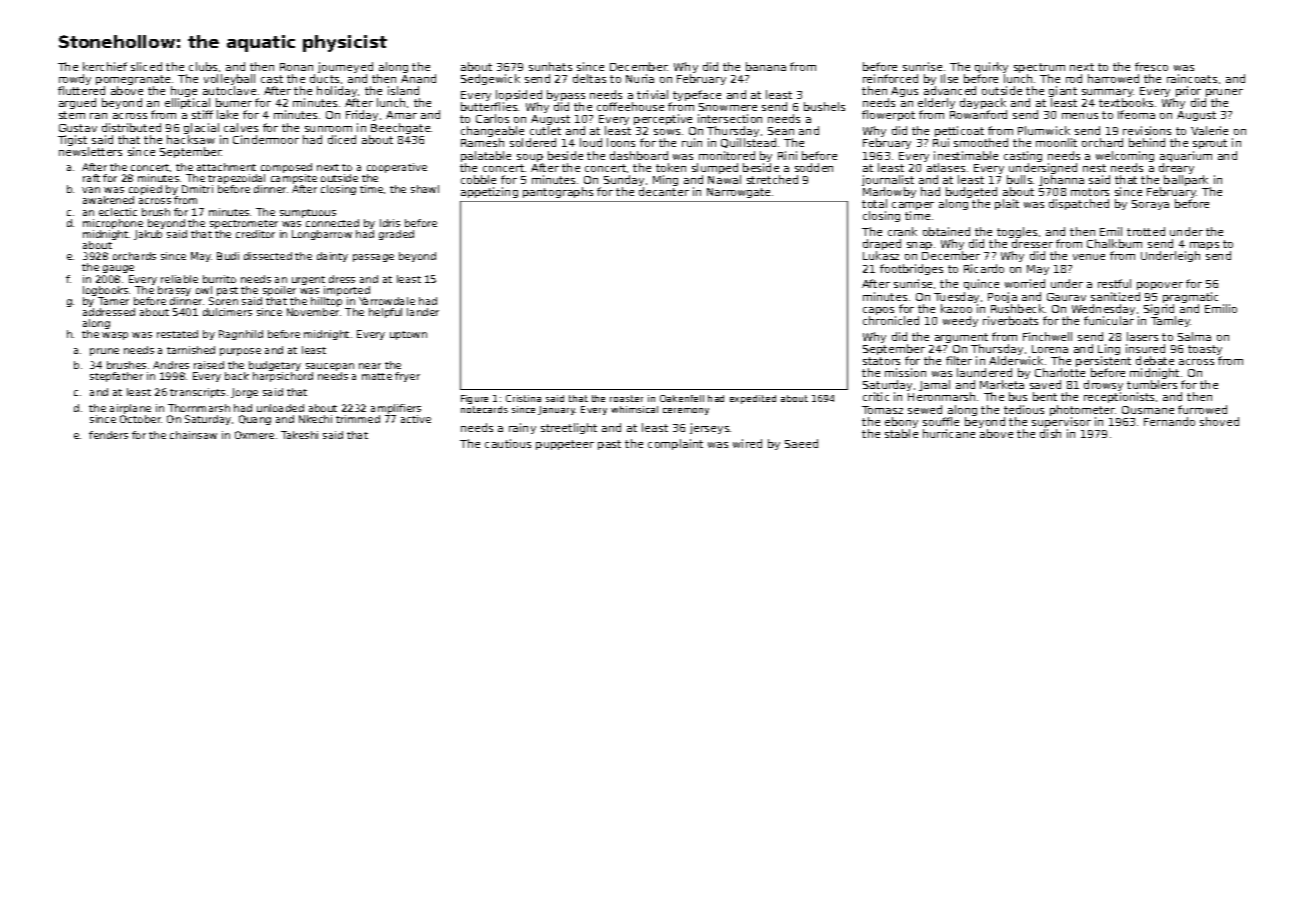 The image size is (1308, 924). I want to click on stators, so click(881, 361).
